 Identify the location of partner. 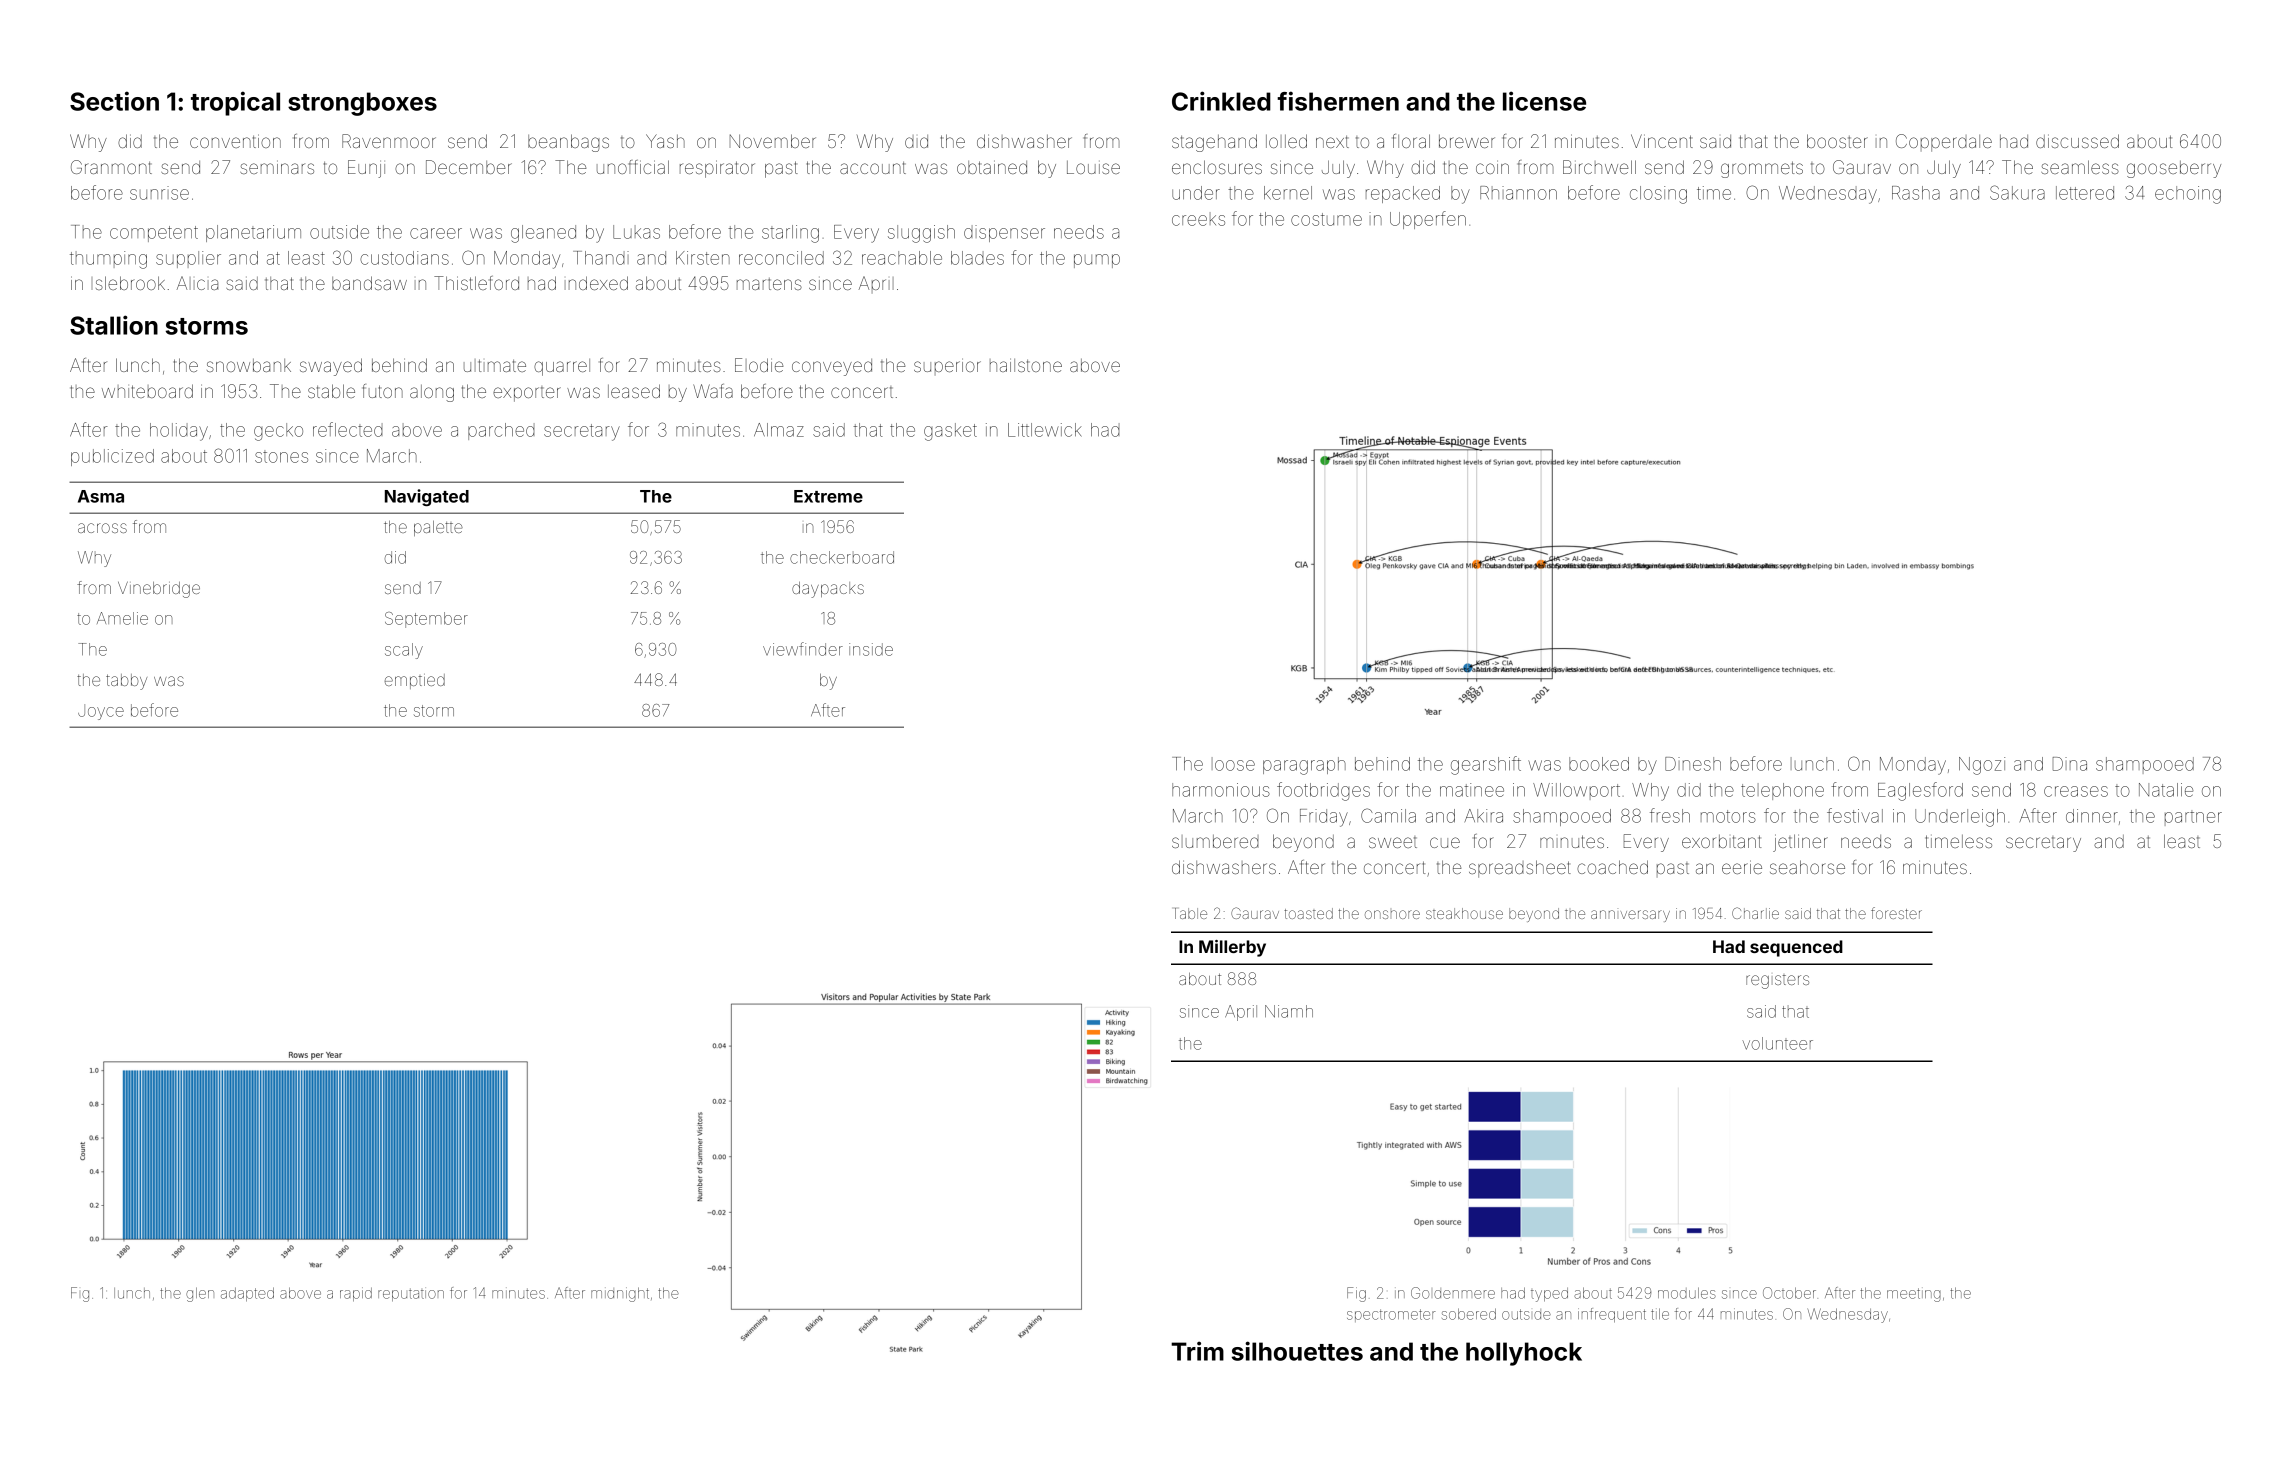
(2193, 818).
